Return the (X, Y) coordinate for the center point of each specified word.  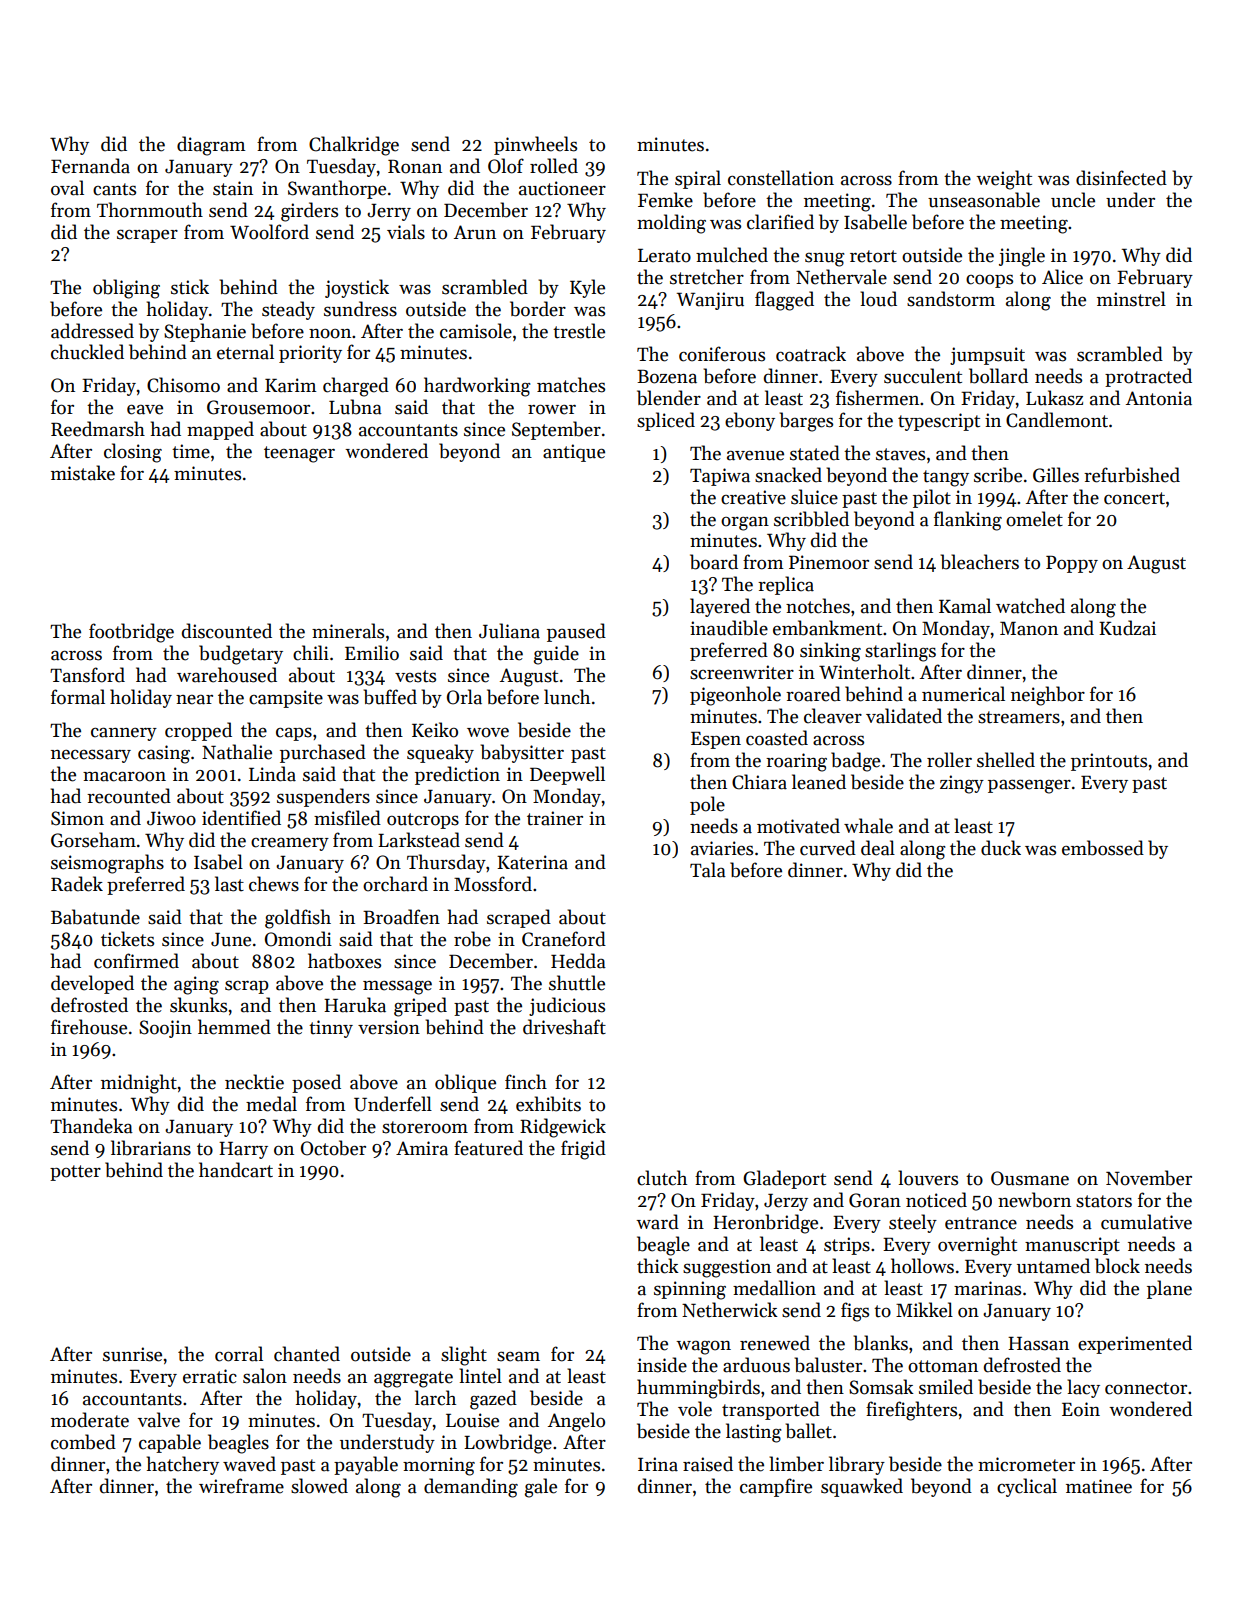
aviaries (722, 848)
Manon (1029, 629)
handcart (236, 1170)
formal (78, 697)
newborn (1034, 1200)
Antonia (1159, 398)
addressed (92, 331)
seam (518, 1356)
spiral (698, 179)
